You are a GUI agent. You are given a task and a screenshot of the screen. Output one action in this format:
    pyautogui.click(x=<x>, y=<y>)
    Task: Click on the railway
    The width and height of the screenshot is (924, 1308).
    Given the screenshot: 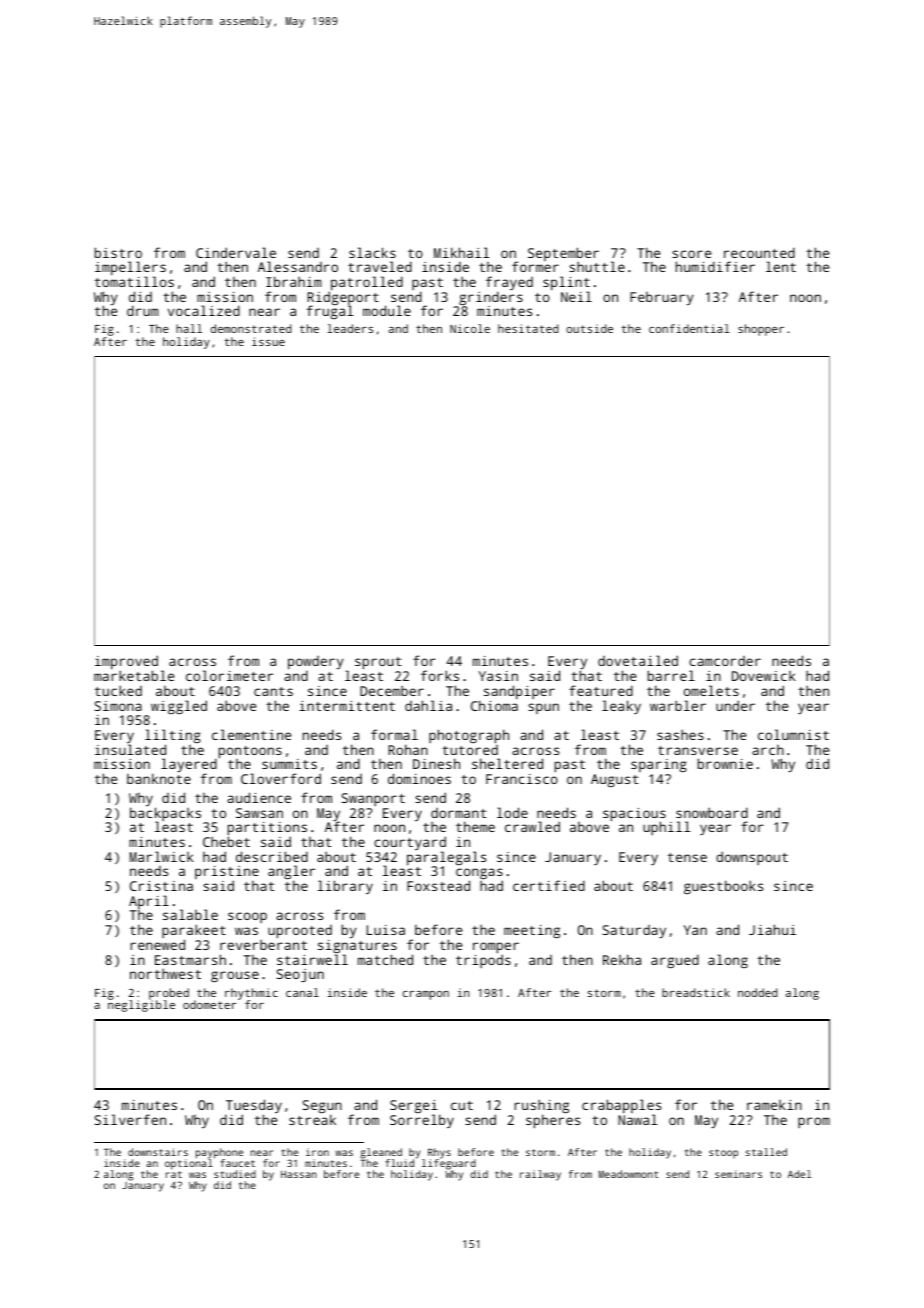 What is the action you would take?
    pyautogui.click(x=540, y=1175)
